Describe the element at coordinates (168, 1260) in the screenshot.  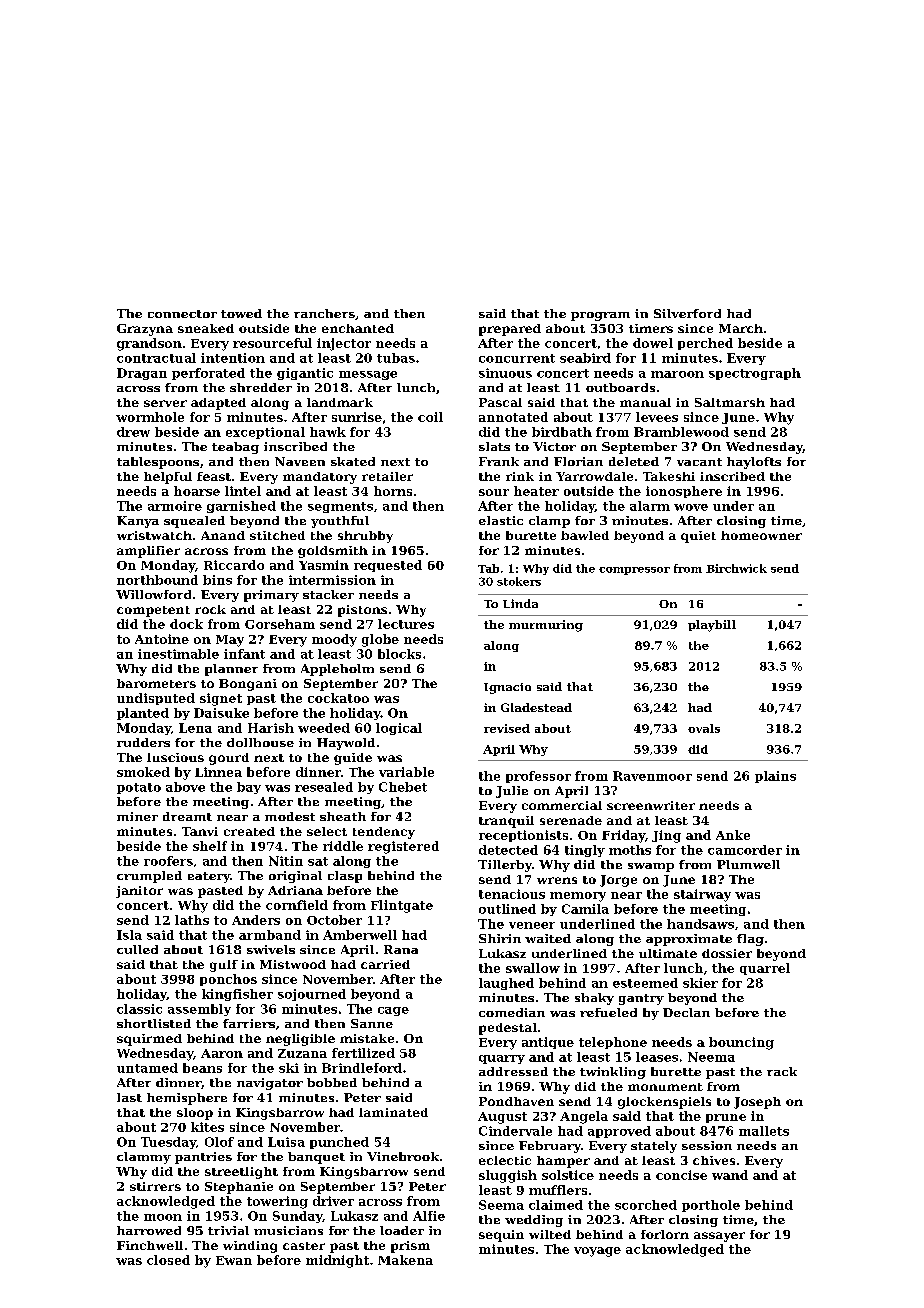
I see `closed` at that location.
